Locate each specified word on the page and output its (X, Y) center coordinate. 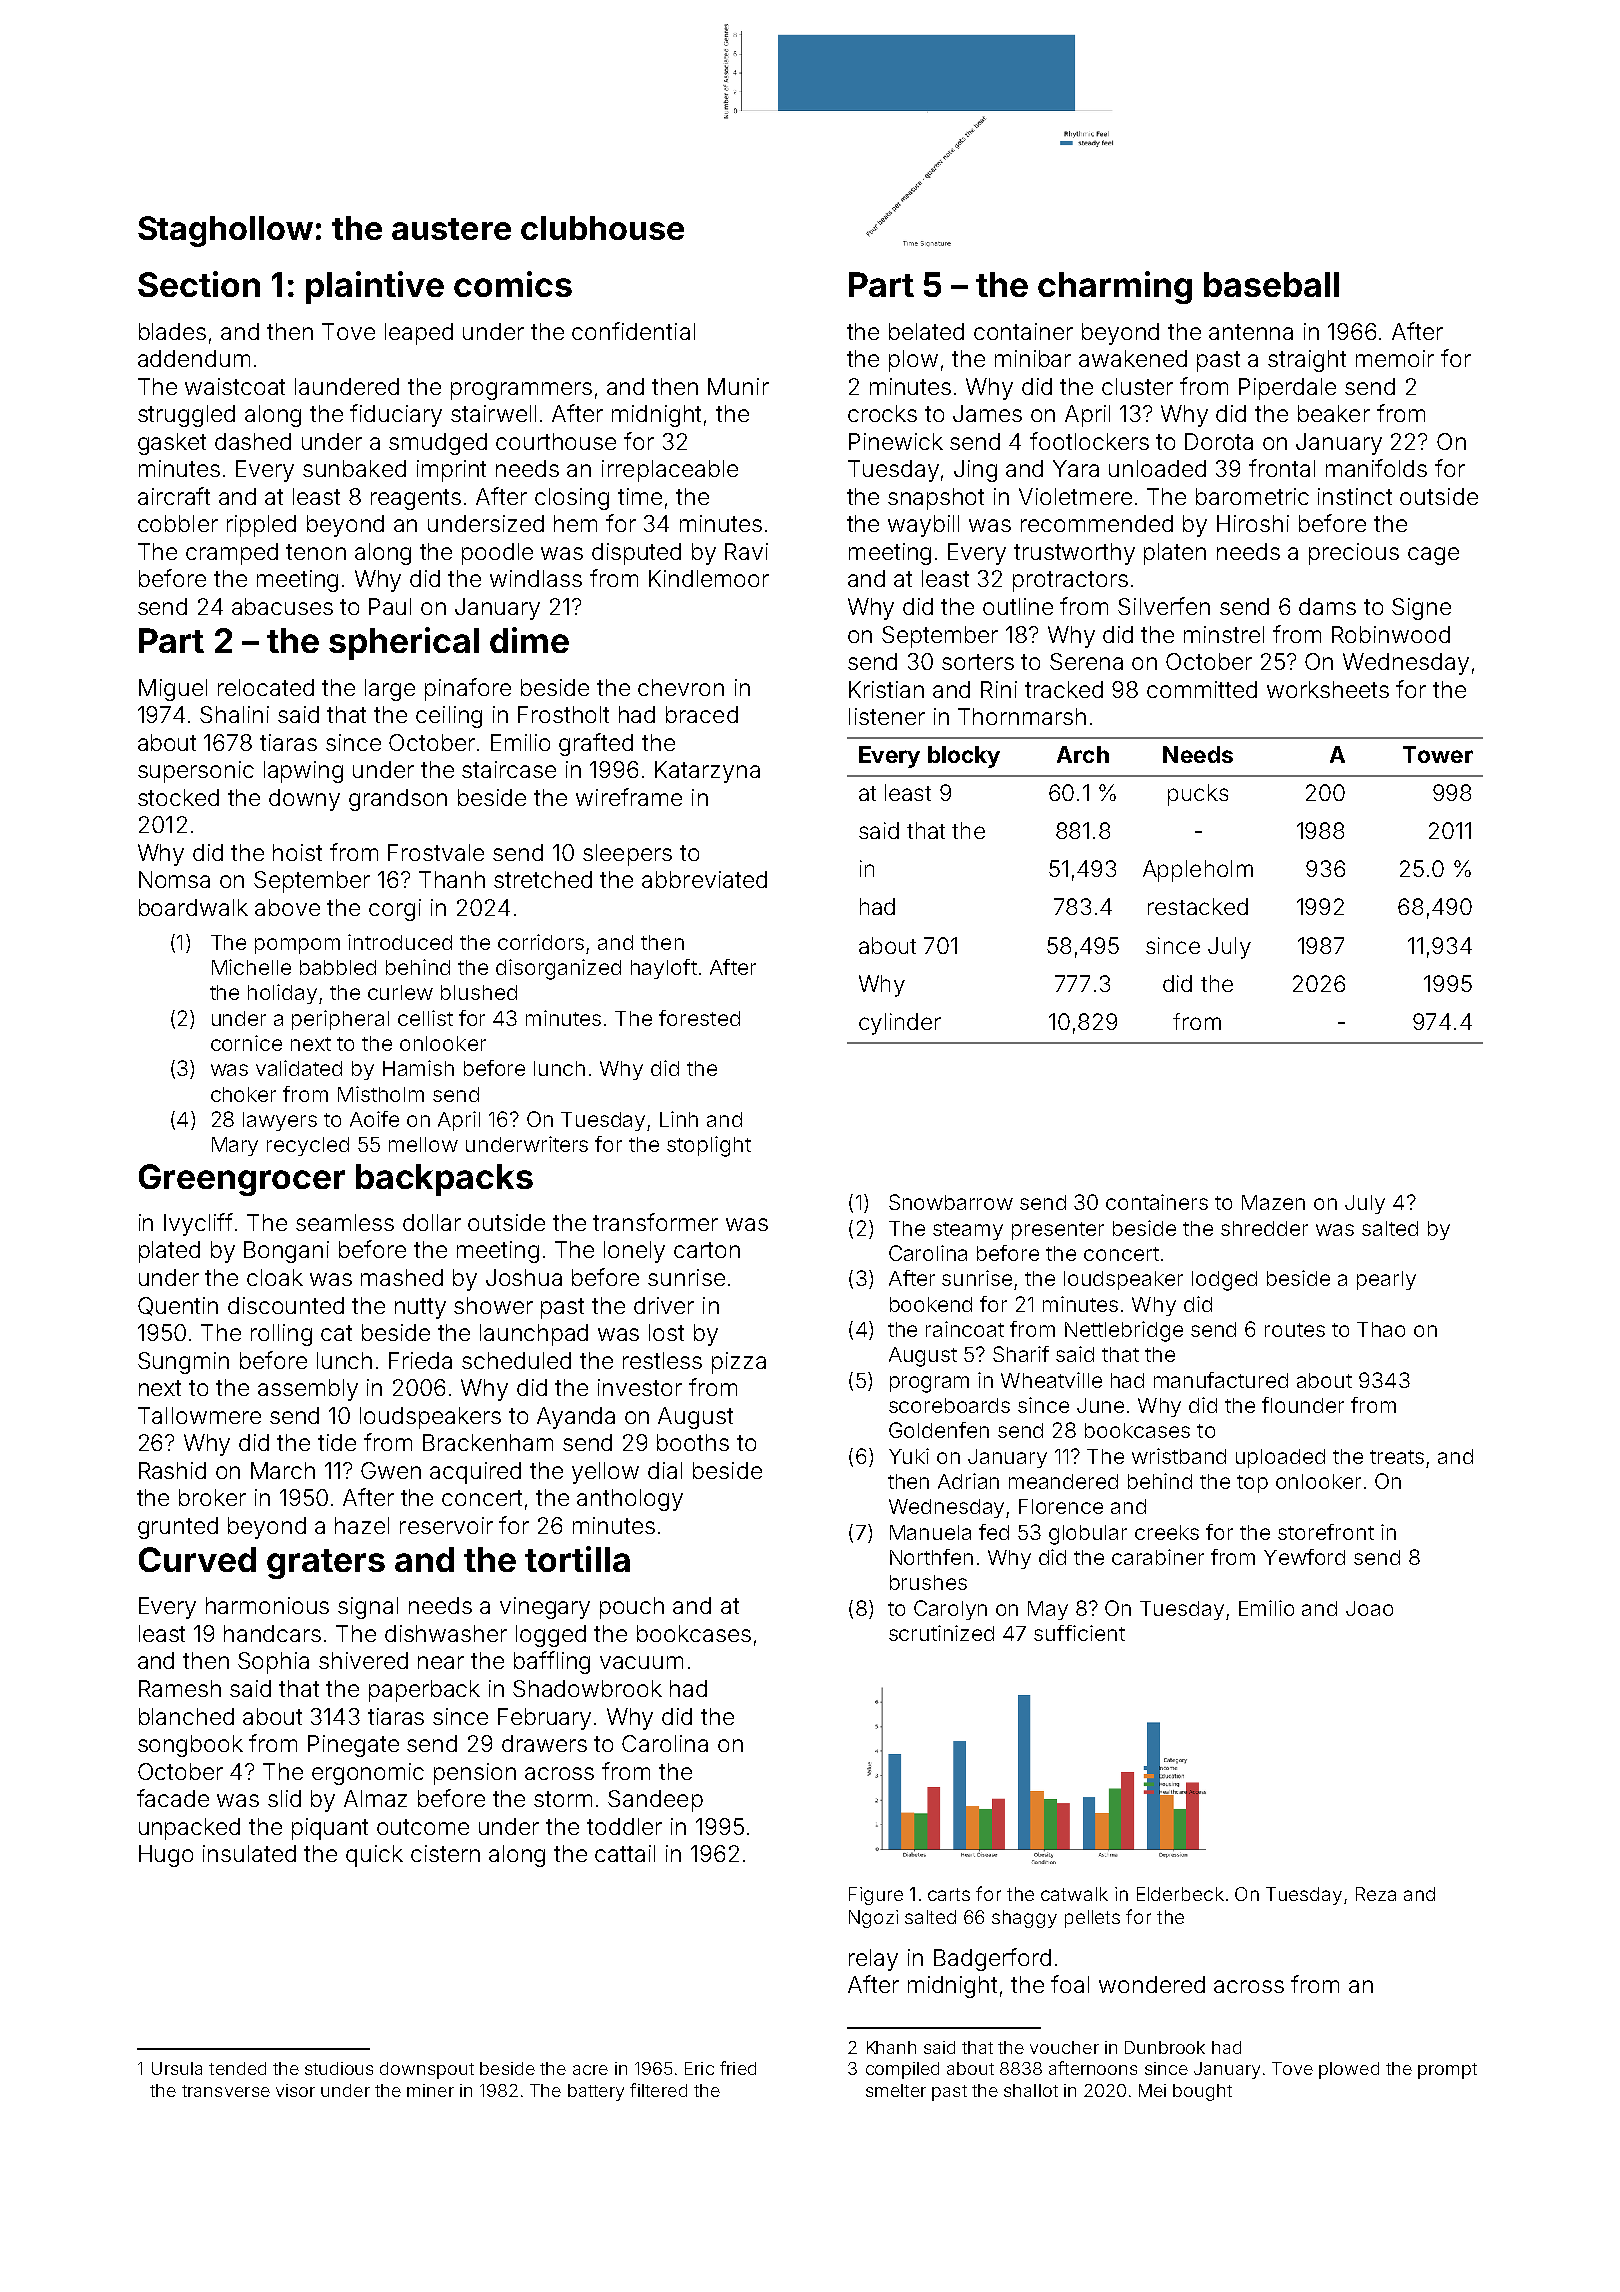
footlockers (1089, 441)
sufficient (1079, 1633)
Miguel (173, 690)
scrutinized (941, 1633)
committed (1202, 689)
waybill (923, 526)
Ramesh (180, 1688)
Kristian (886, 689)
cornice (246, 1043)
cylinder (900, 1024)
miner (430, 2090)
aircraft (174, 496)
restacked (1198, 906)
